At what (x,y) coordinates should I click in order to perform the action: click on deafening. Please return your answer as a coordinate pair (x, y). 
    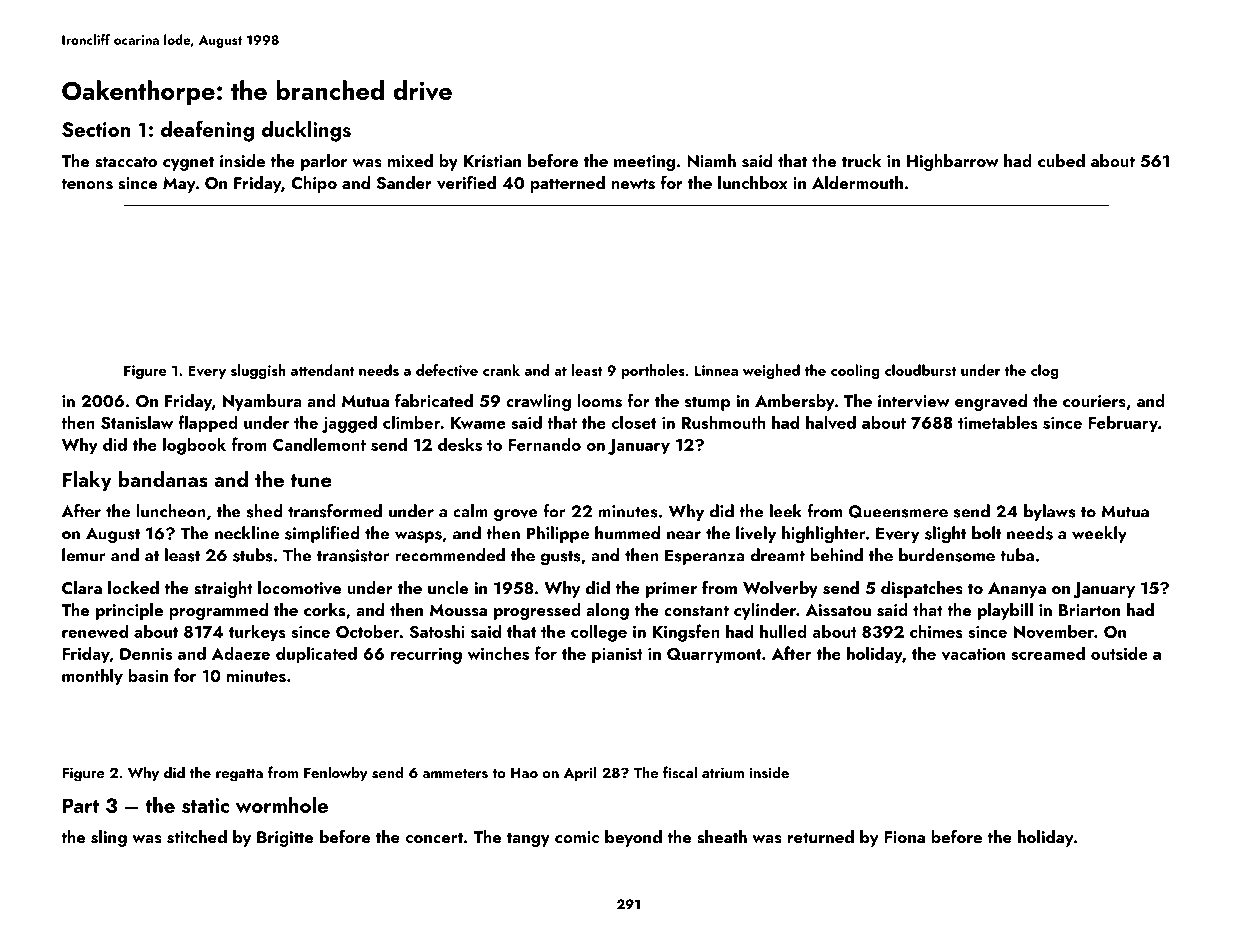
    Looking at the image, I should click on (207, 131).
